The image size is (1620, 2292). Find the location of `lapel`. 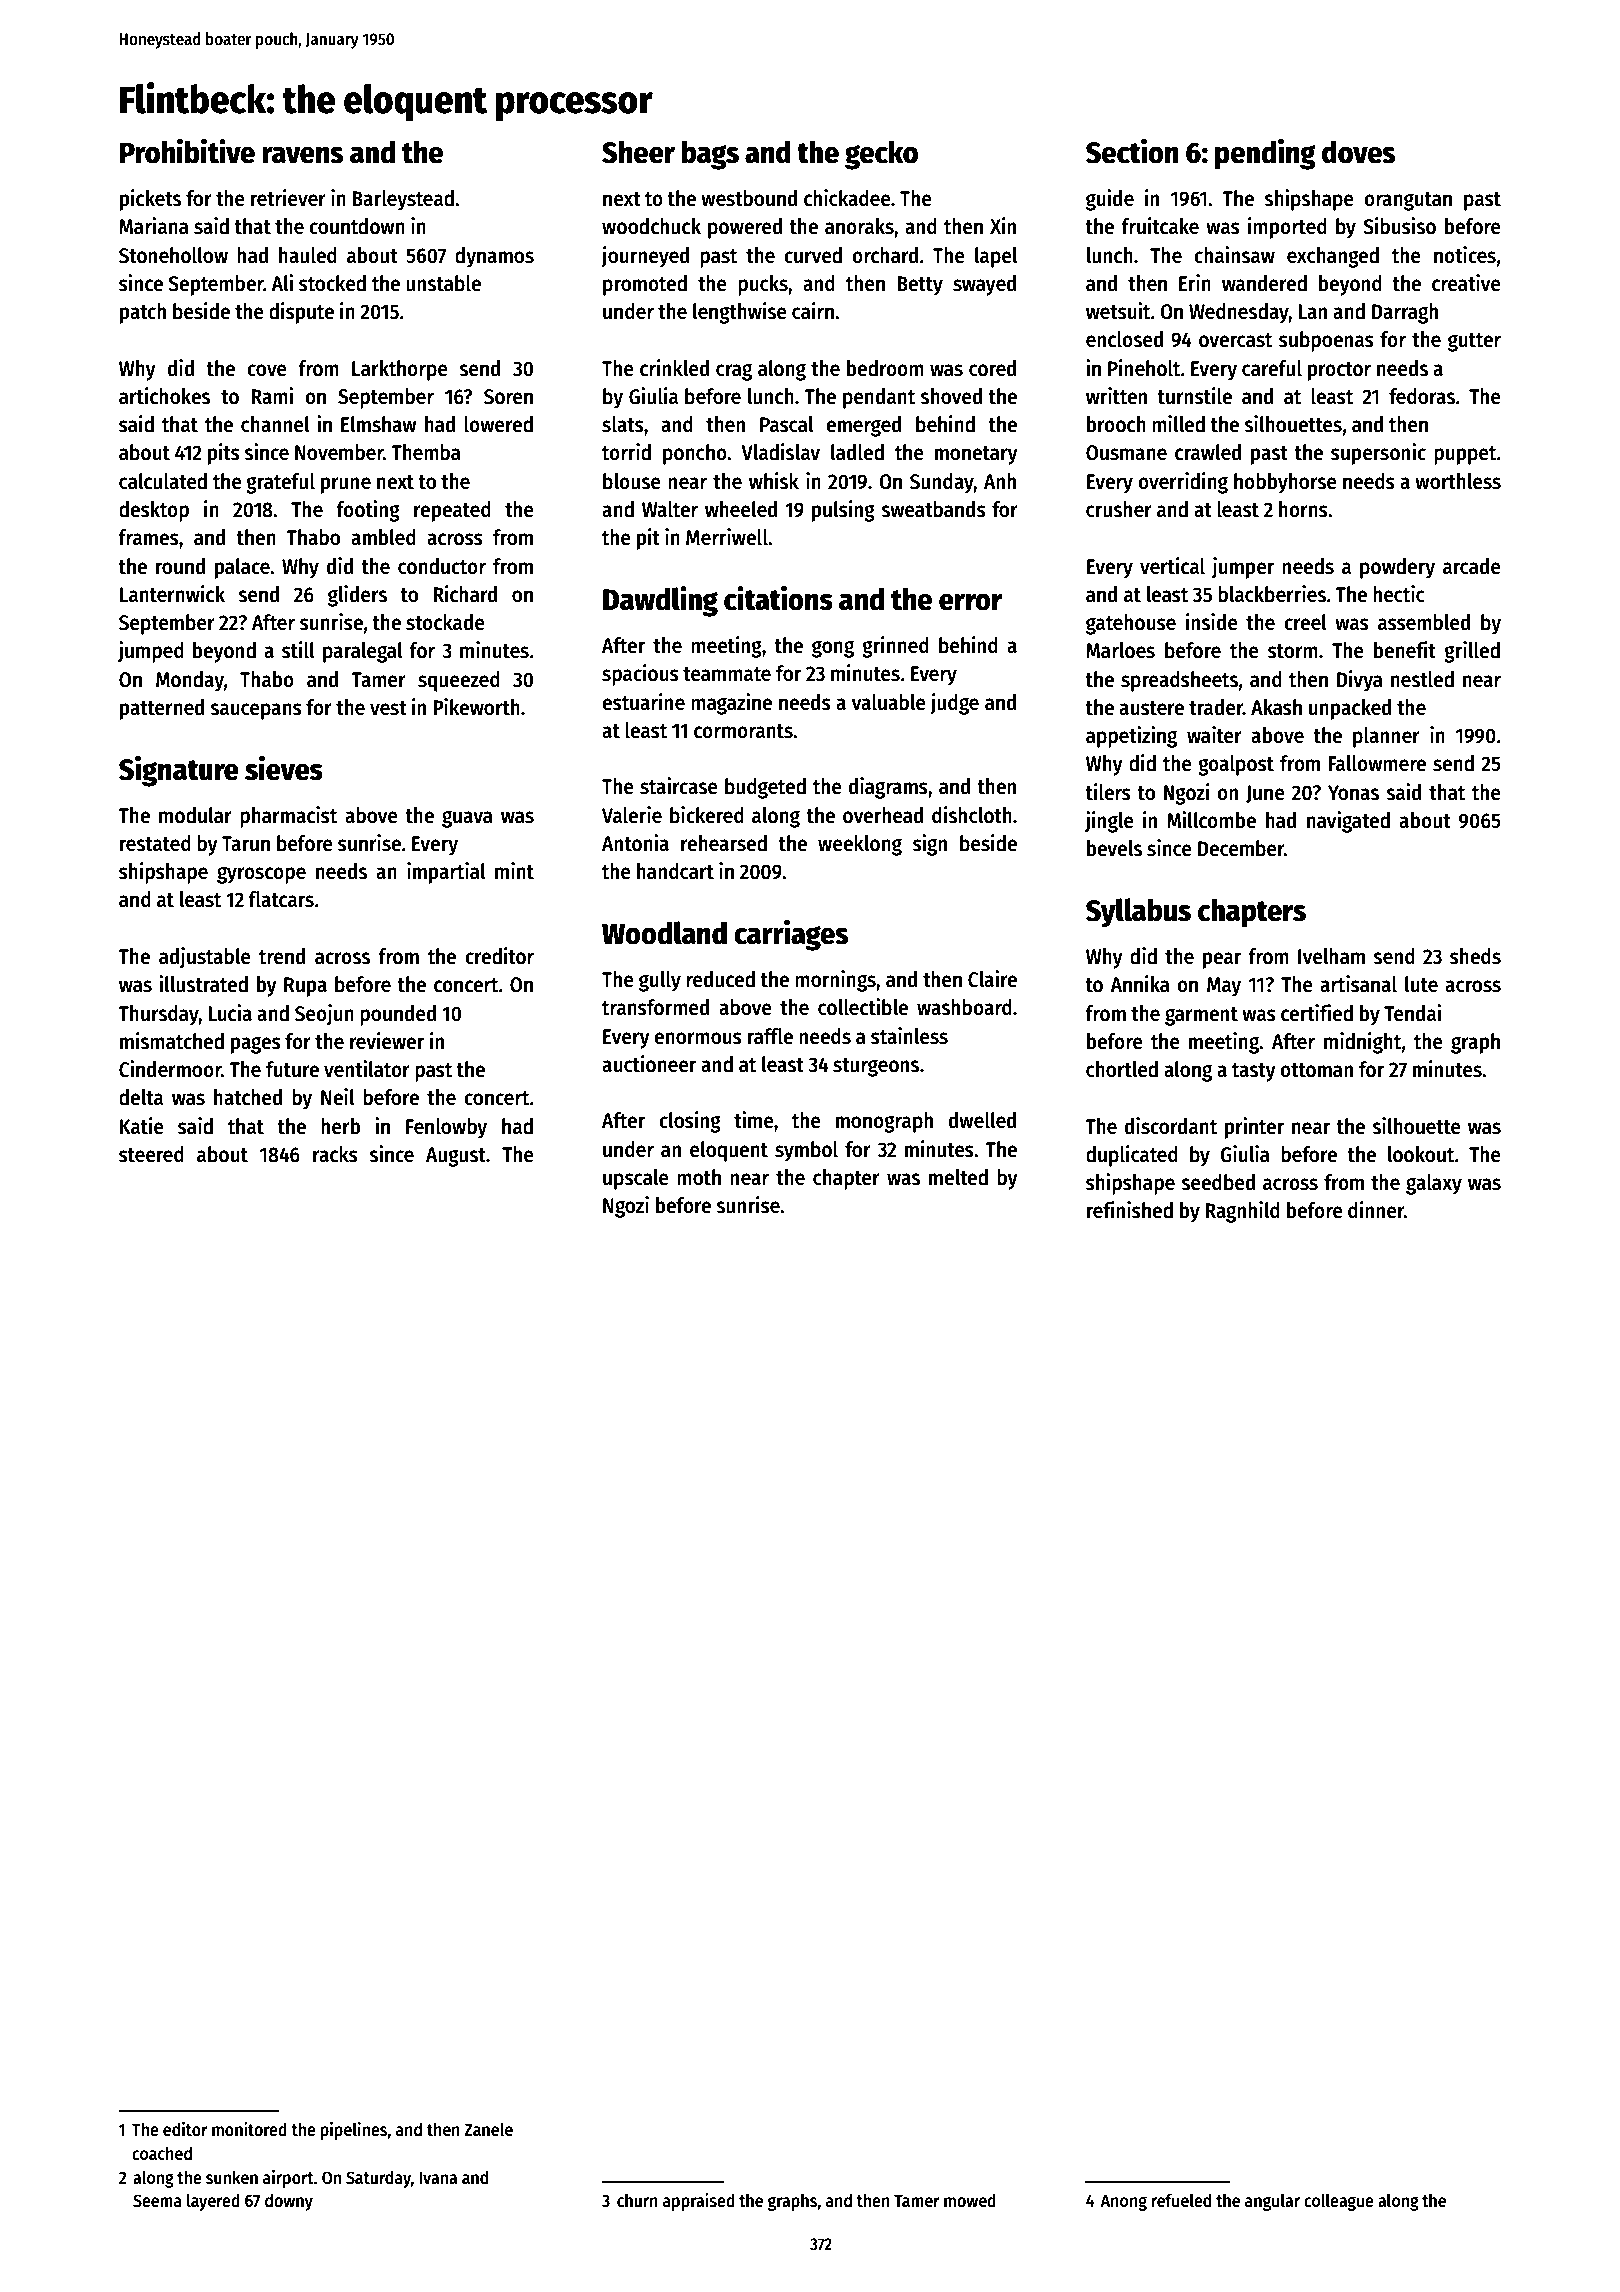

lapel is located at coordinates (996, 257).
